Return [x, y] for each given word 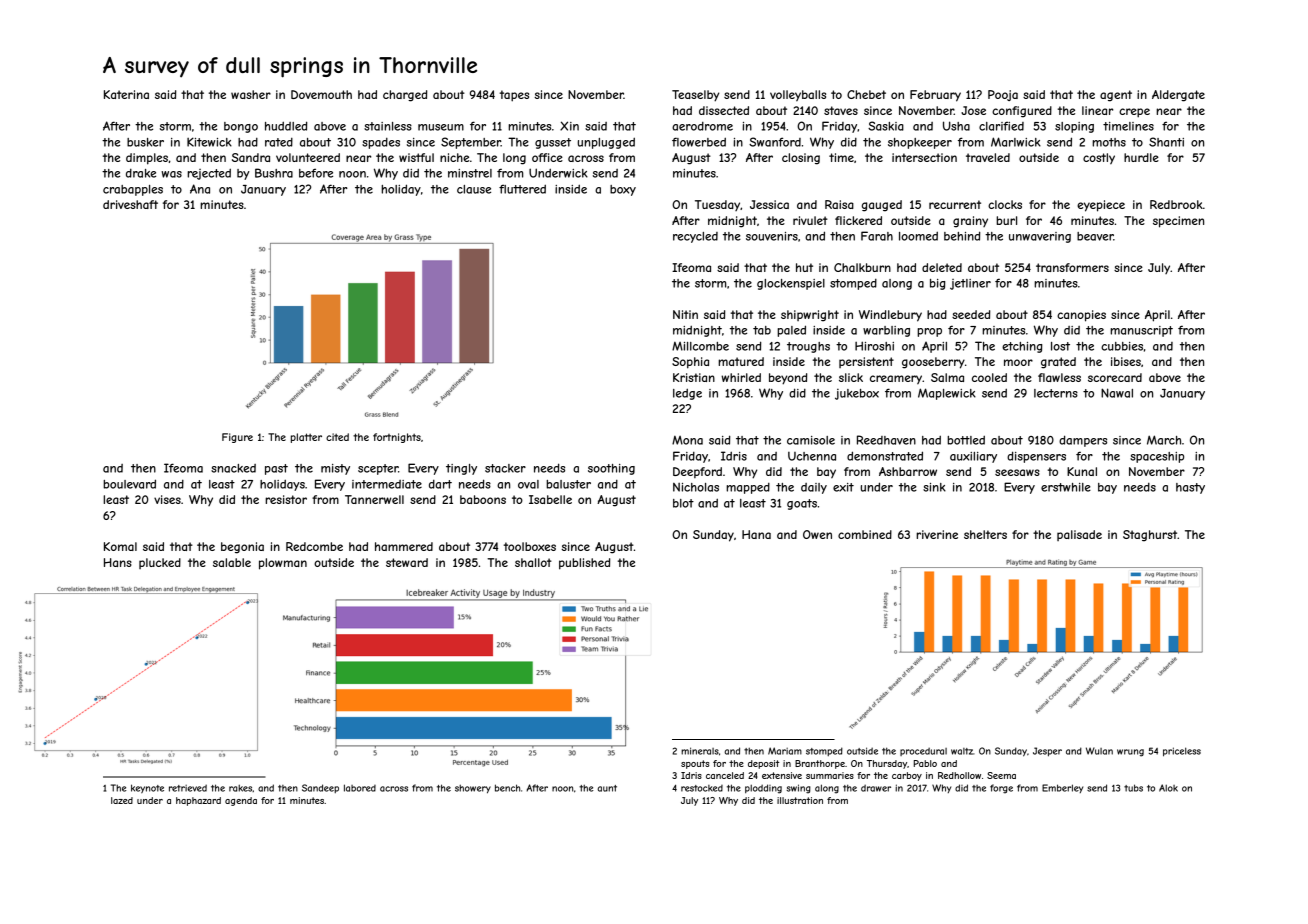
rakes [240, 788]
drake [141, 173]
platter [306, 438]
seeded [971, 314]
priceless [1182, 752]
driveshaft [130, 204]
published [584, 564]
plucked [160, 563]
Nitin [685, 314]
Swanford [775, 142]
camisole [811, 440]
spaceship [1157, 457]
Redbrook [1176, 204]
